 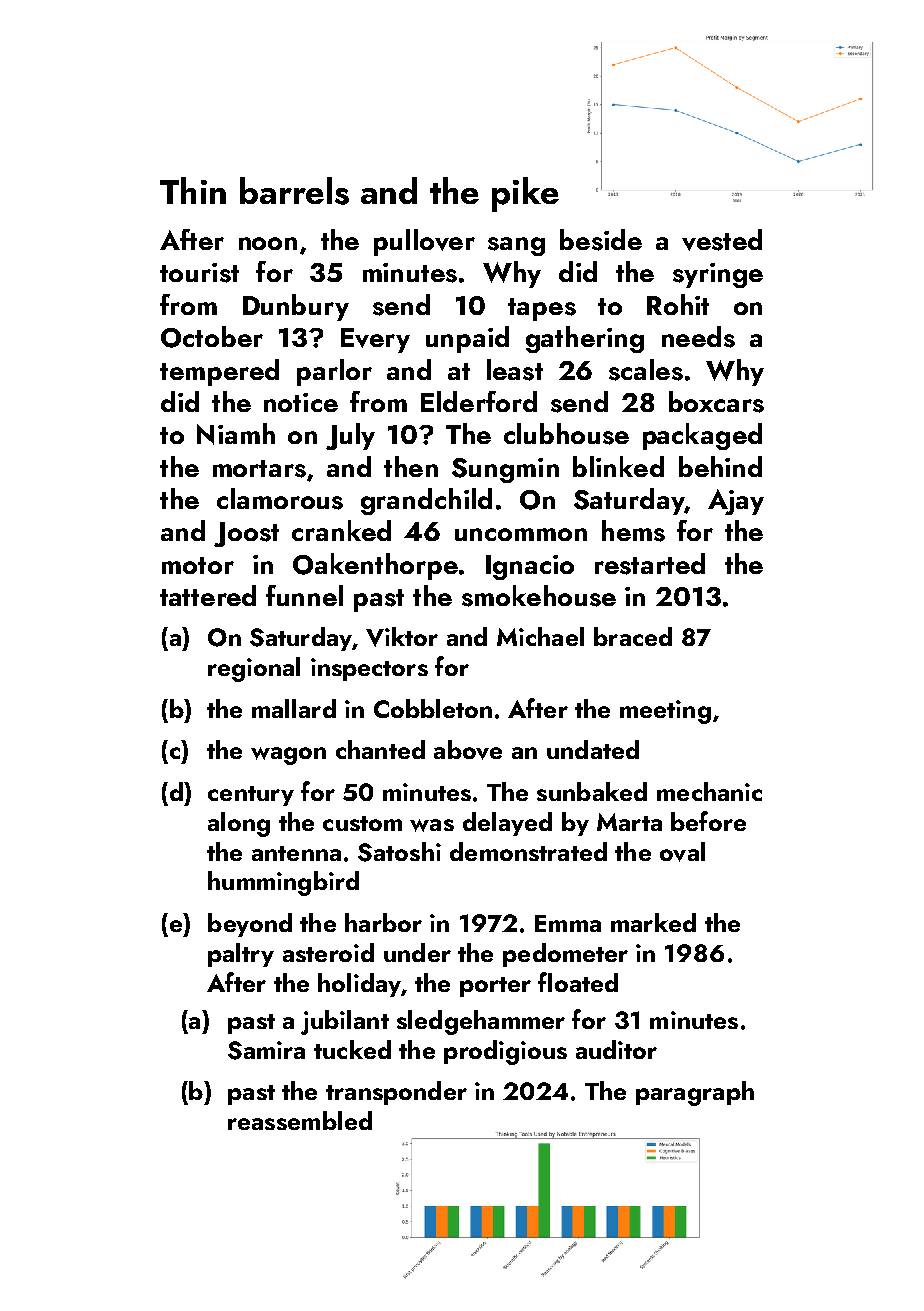 What do you see at coordinates (199, 273) in the screenshot?
I see `tourist` at bounding box center [199, 273].
